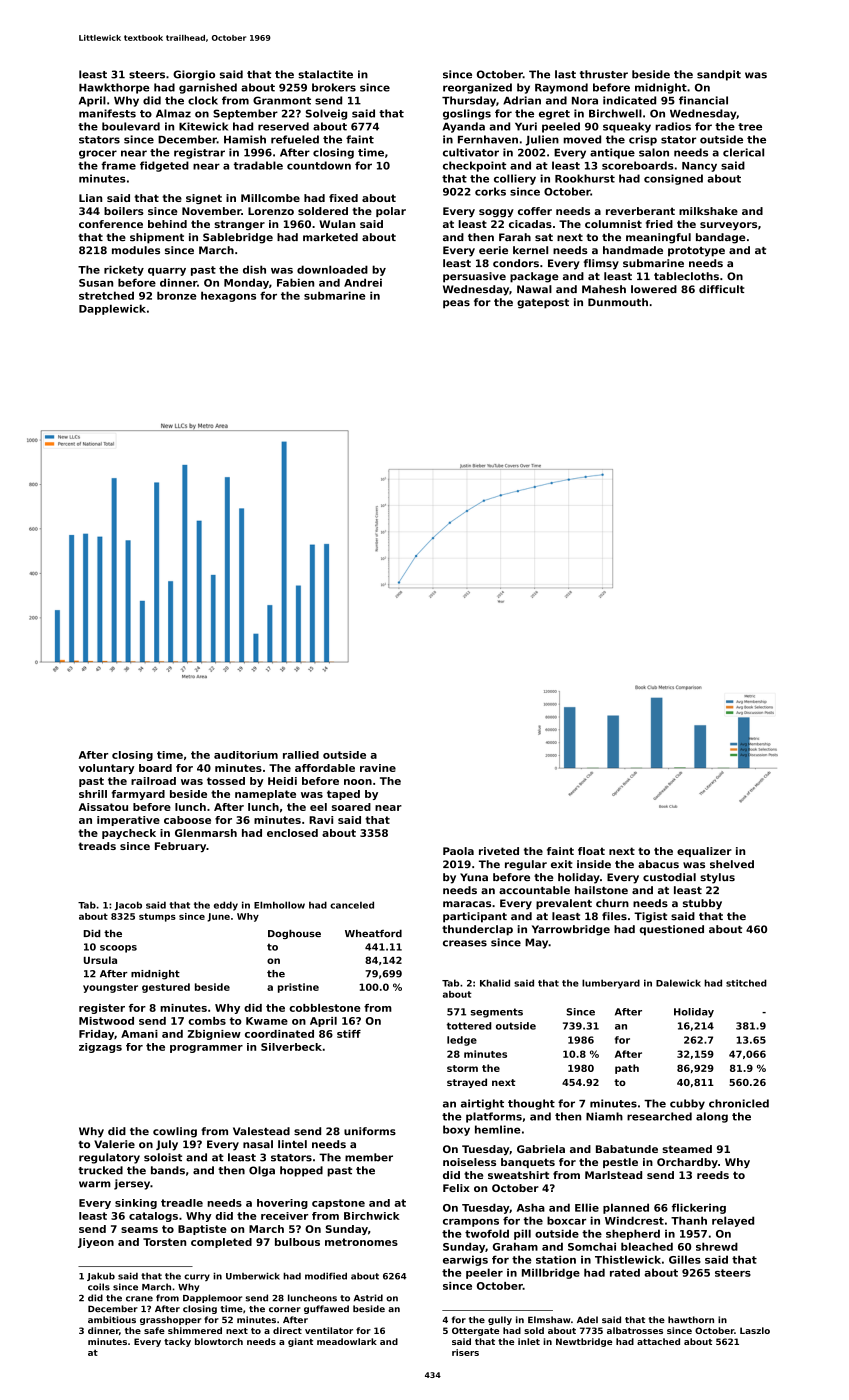 The image size is (849, 1400). I want to click on thruster, so click(604, 74).
